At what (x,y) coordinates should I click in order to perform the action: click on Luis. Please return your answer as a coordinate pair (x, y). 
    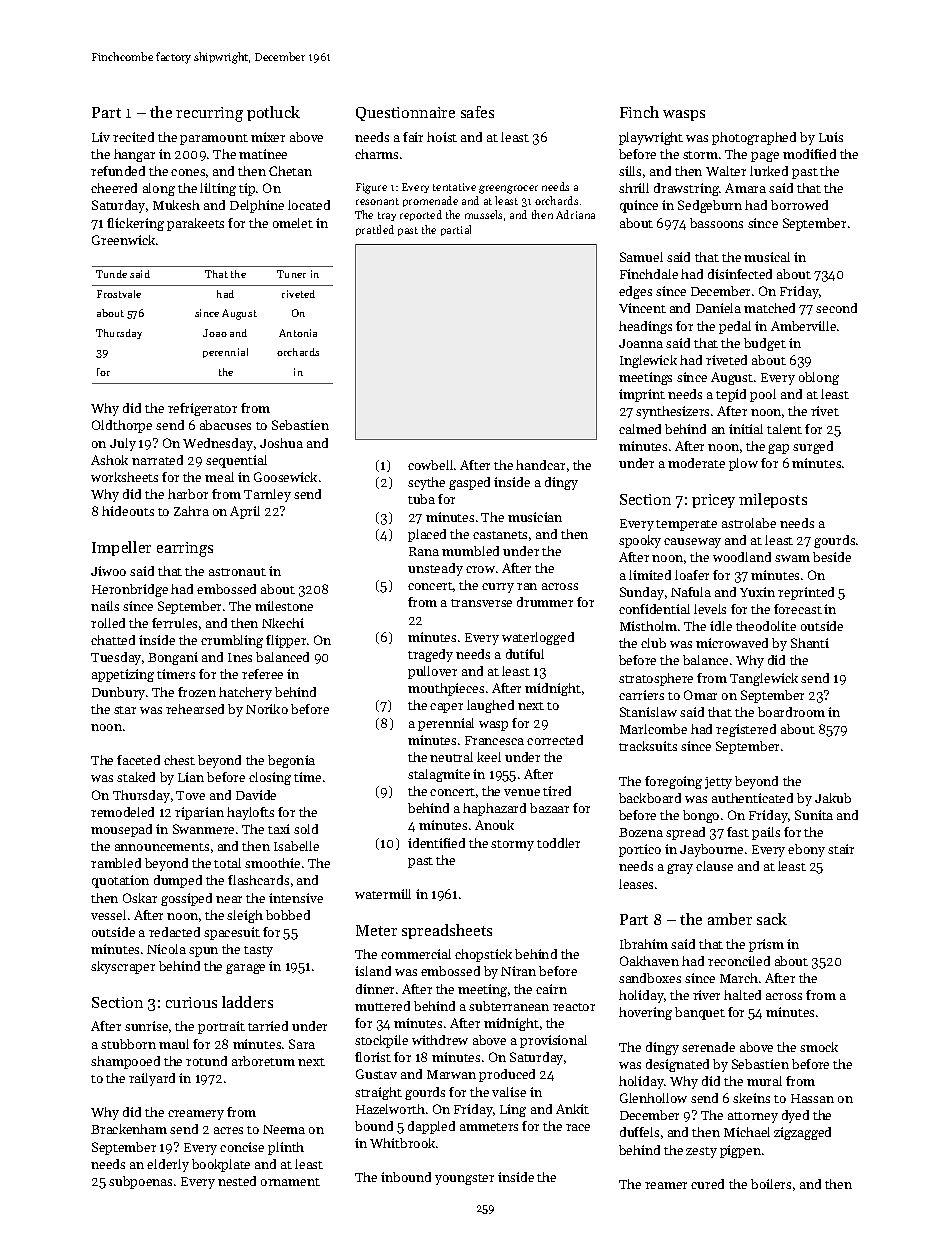
    Looking at the image, I should click on (831, 137).
